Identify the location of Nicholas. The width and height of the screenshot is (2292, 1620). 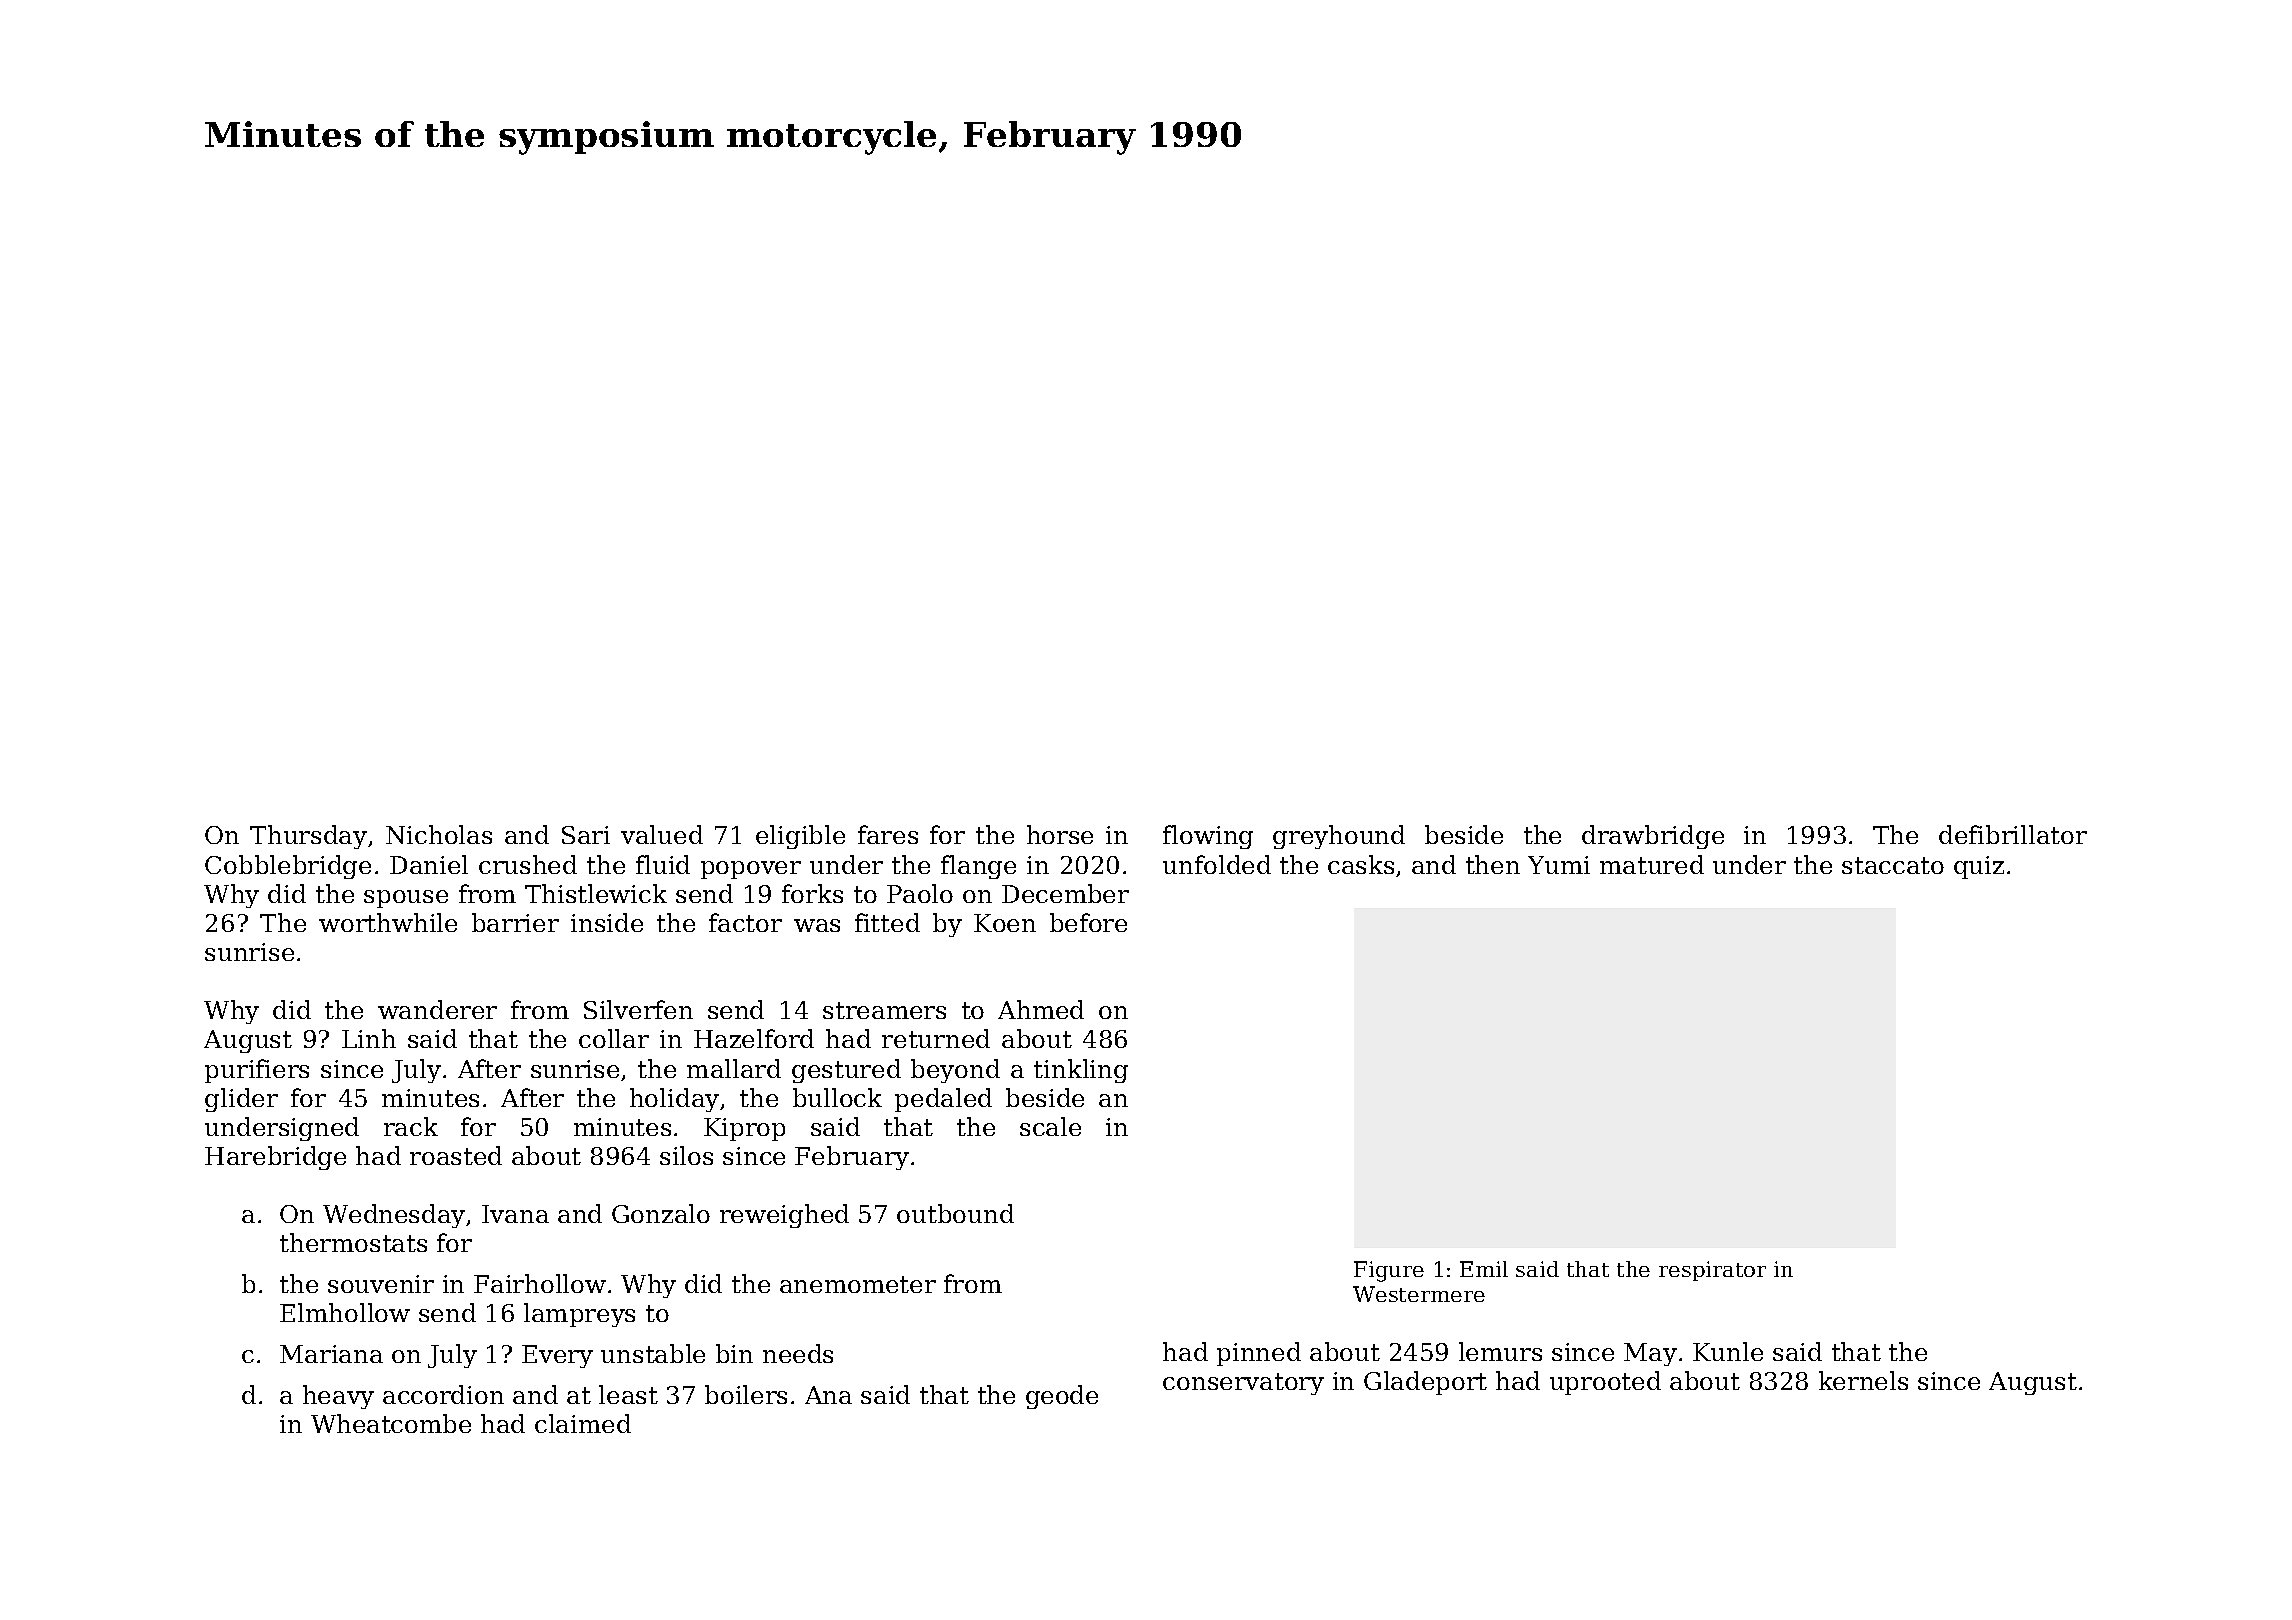
(439, 834).
